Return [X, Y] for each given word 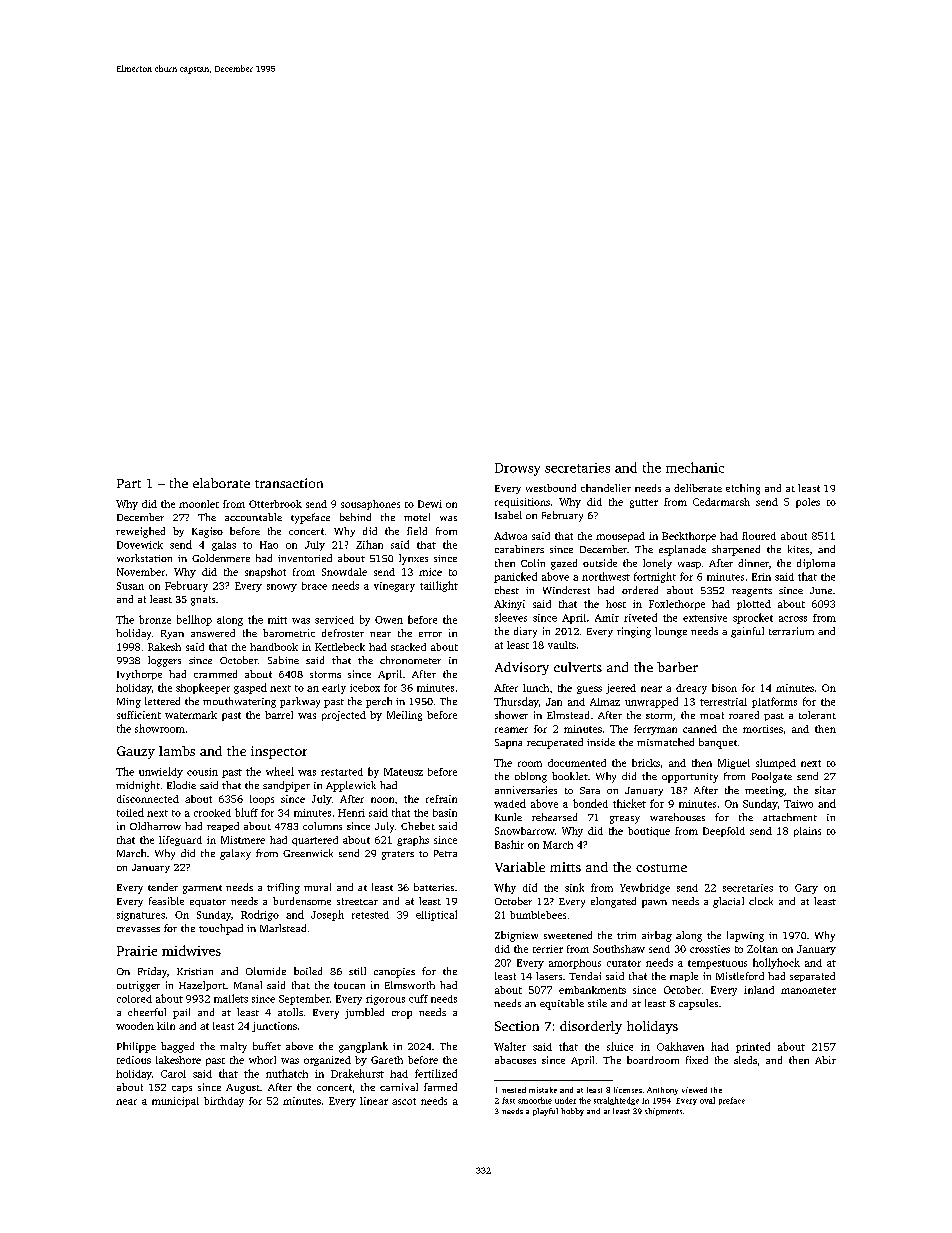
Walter [510, 1046]
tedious [134, 1060]
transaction [289, 483]
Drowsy [517, 469]
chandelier [606, 488]
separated [812, 977]
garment [202, 889]
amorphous [575, 964]
